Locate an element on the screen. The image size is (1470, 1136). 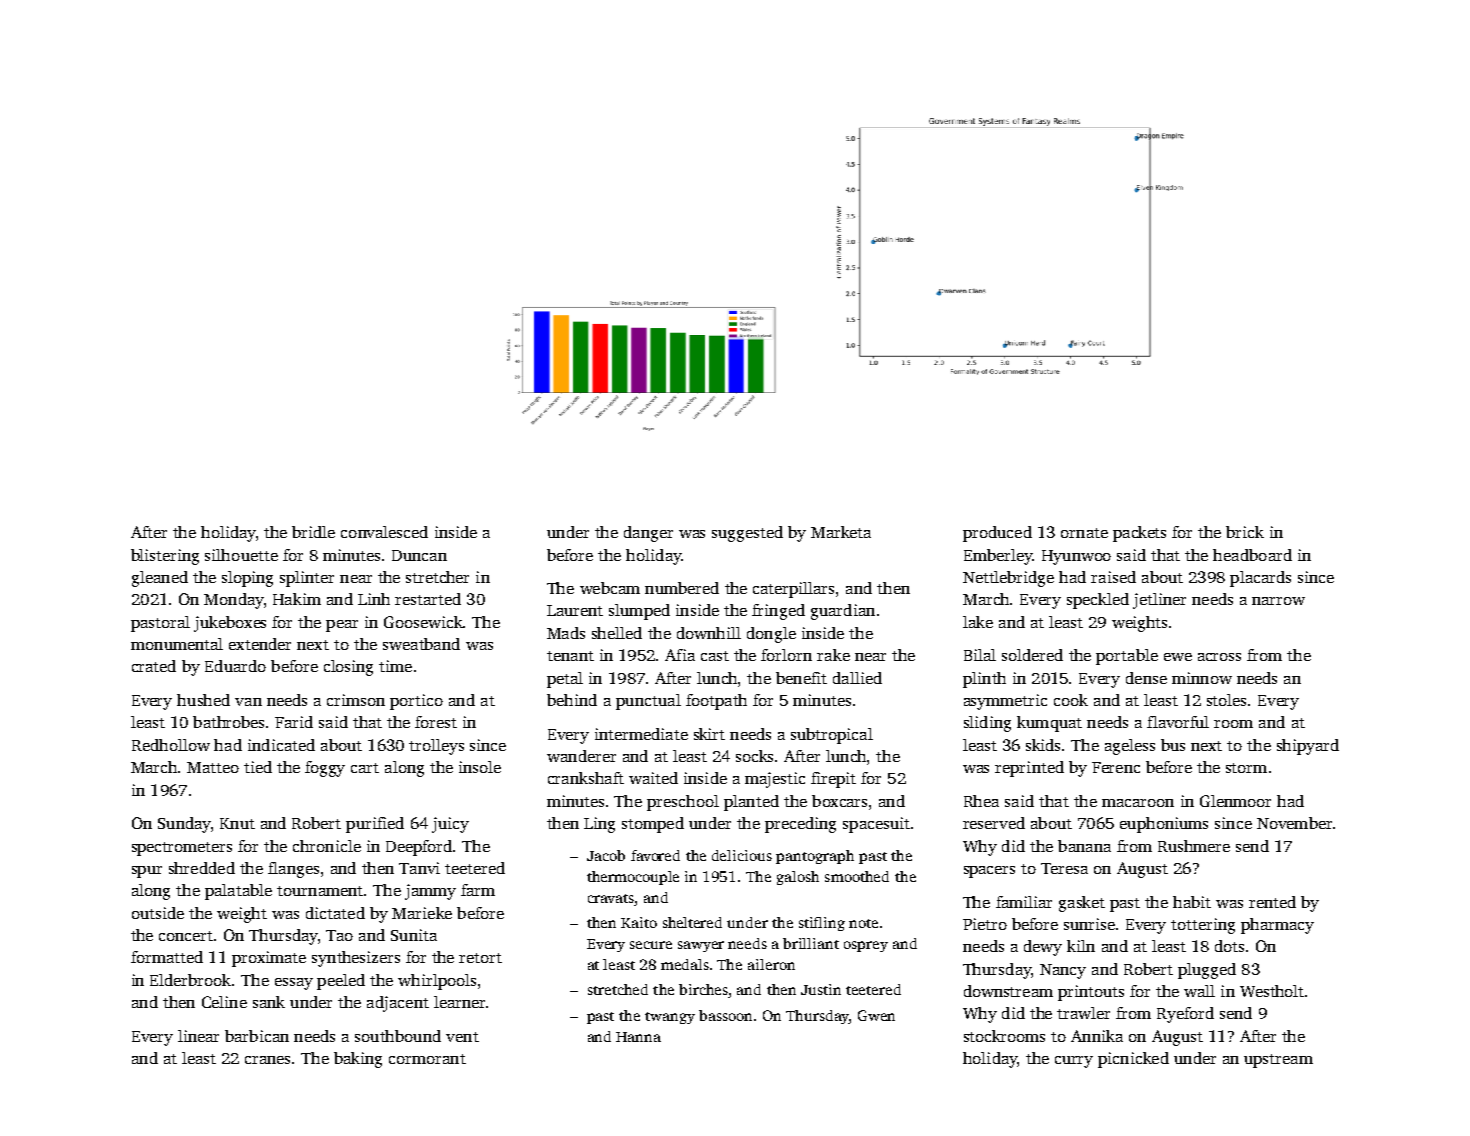
across is located at coordinates (1219, 657).
